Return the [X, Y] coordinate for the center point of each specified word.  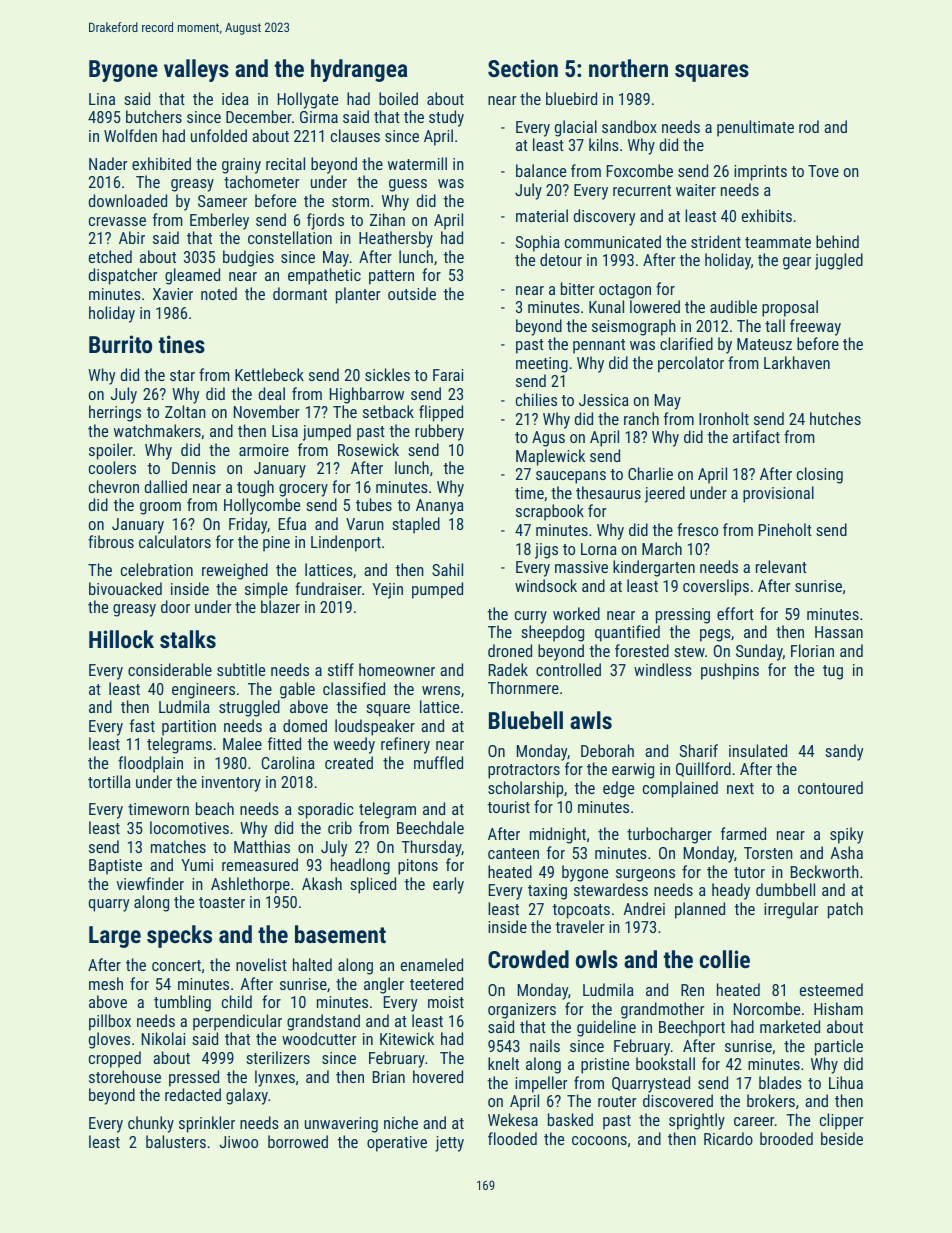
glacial [576, 128]
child [237, 1001]
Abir [132, 237]
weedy [354, 745]
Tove [823, 171]
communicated [613, 241]
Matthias [262, 846]
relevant [781, 566]
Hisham [838, 1008]
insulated [758, 750]
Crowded [528, 959]
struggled [249, 708]
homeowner [397, 669]
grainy [241, 166]
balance [541, 170]
